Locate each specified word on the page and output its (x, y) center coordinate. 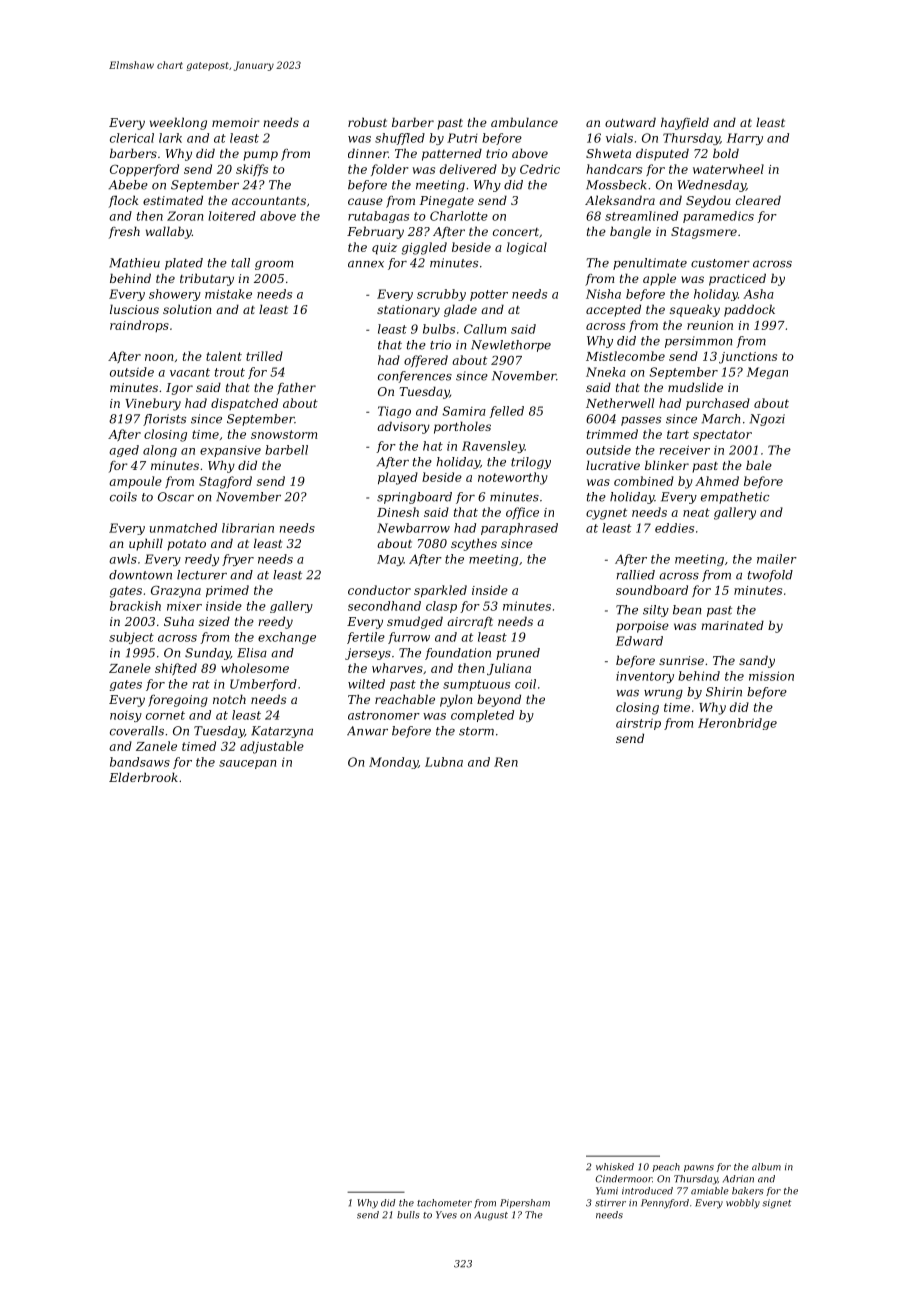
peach (666, 1167)
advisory (403, 427)
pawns (699, 1168)
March (721, 419)
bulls (408, 1215)
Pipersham (525, 1203)
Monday (393, 763)
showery (175, 295)
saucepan (247, 764)
